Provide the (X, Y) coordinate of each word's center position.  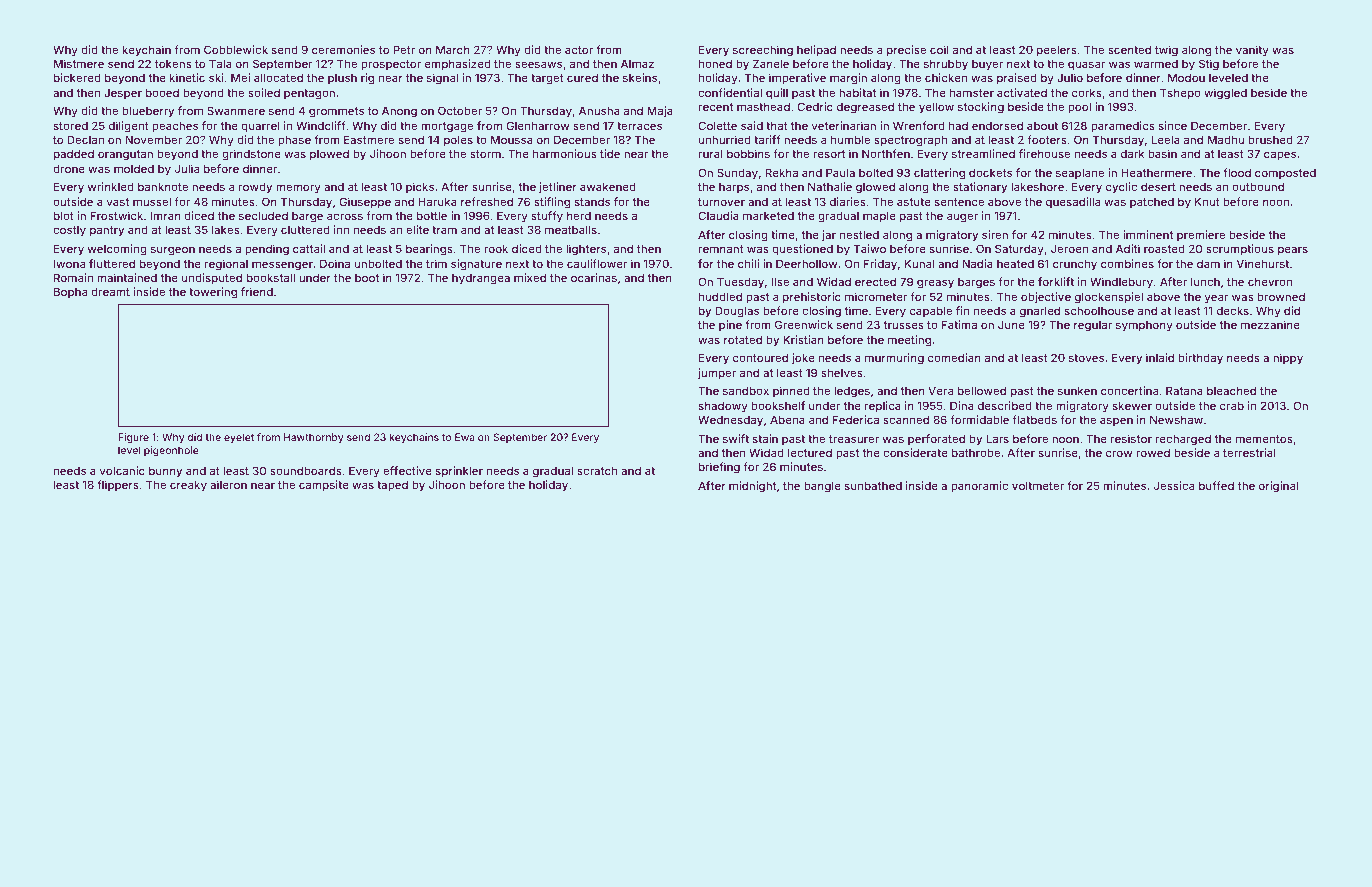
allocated (278, 77)
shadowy (723, 407)
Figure (133, 438)
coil (939, 49)
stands (592, 201)
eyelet (239, 438)
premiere (1201, 235)
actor (579, 50)
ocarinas (594, 277)
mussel (152, 201)
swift (736, 438)
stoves (1086, 358)
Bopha (70, 292)
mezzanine (1270, 324)
